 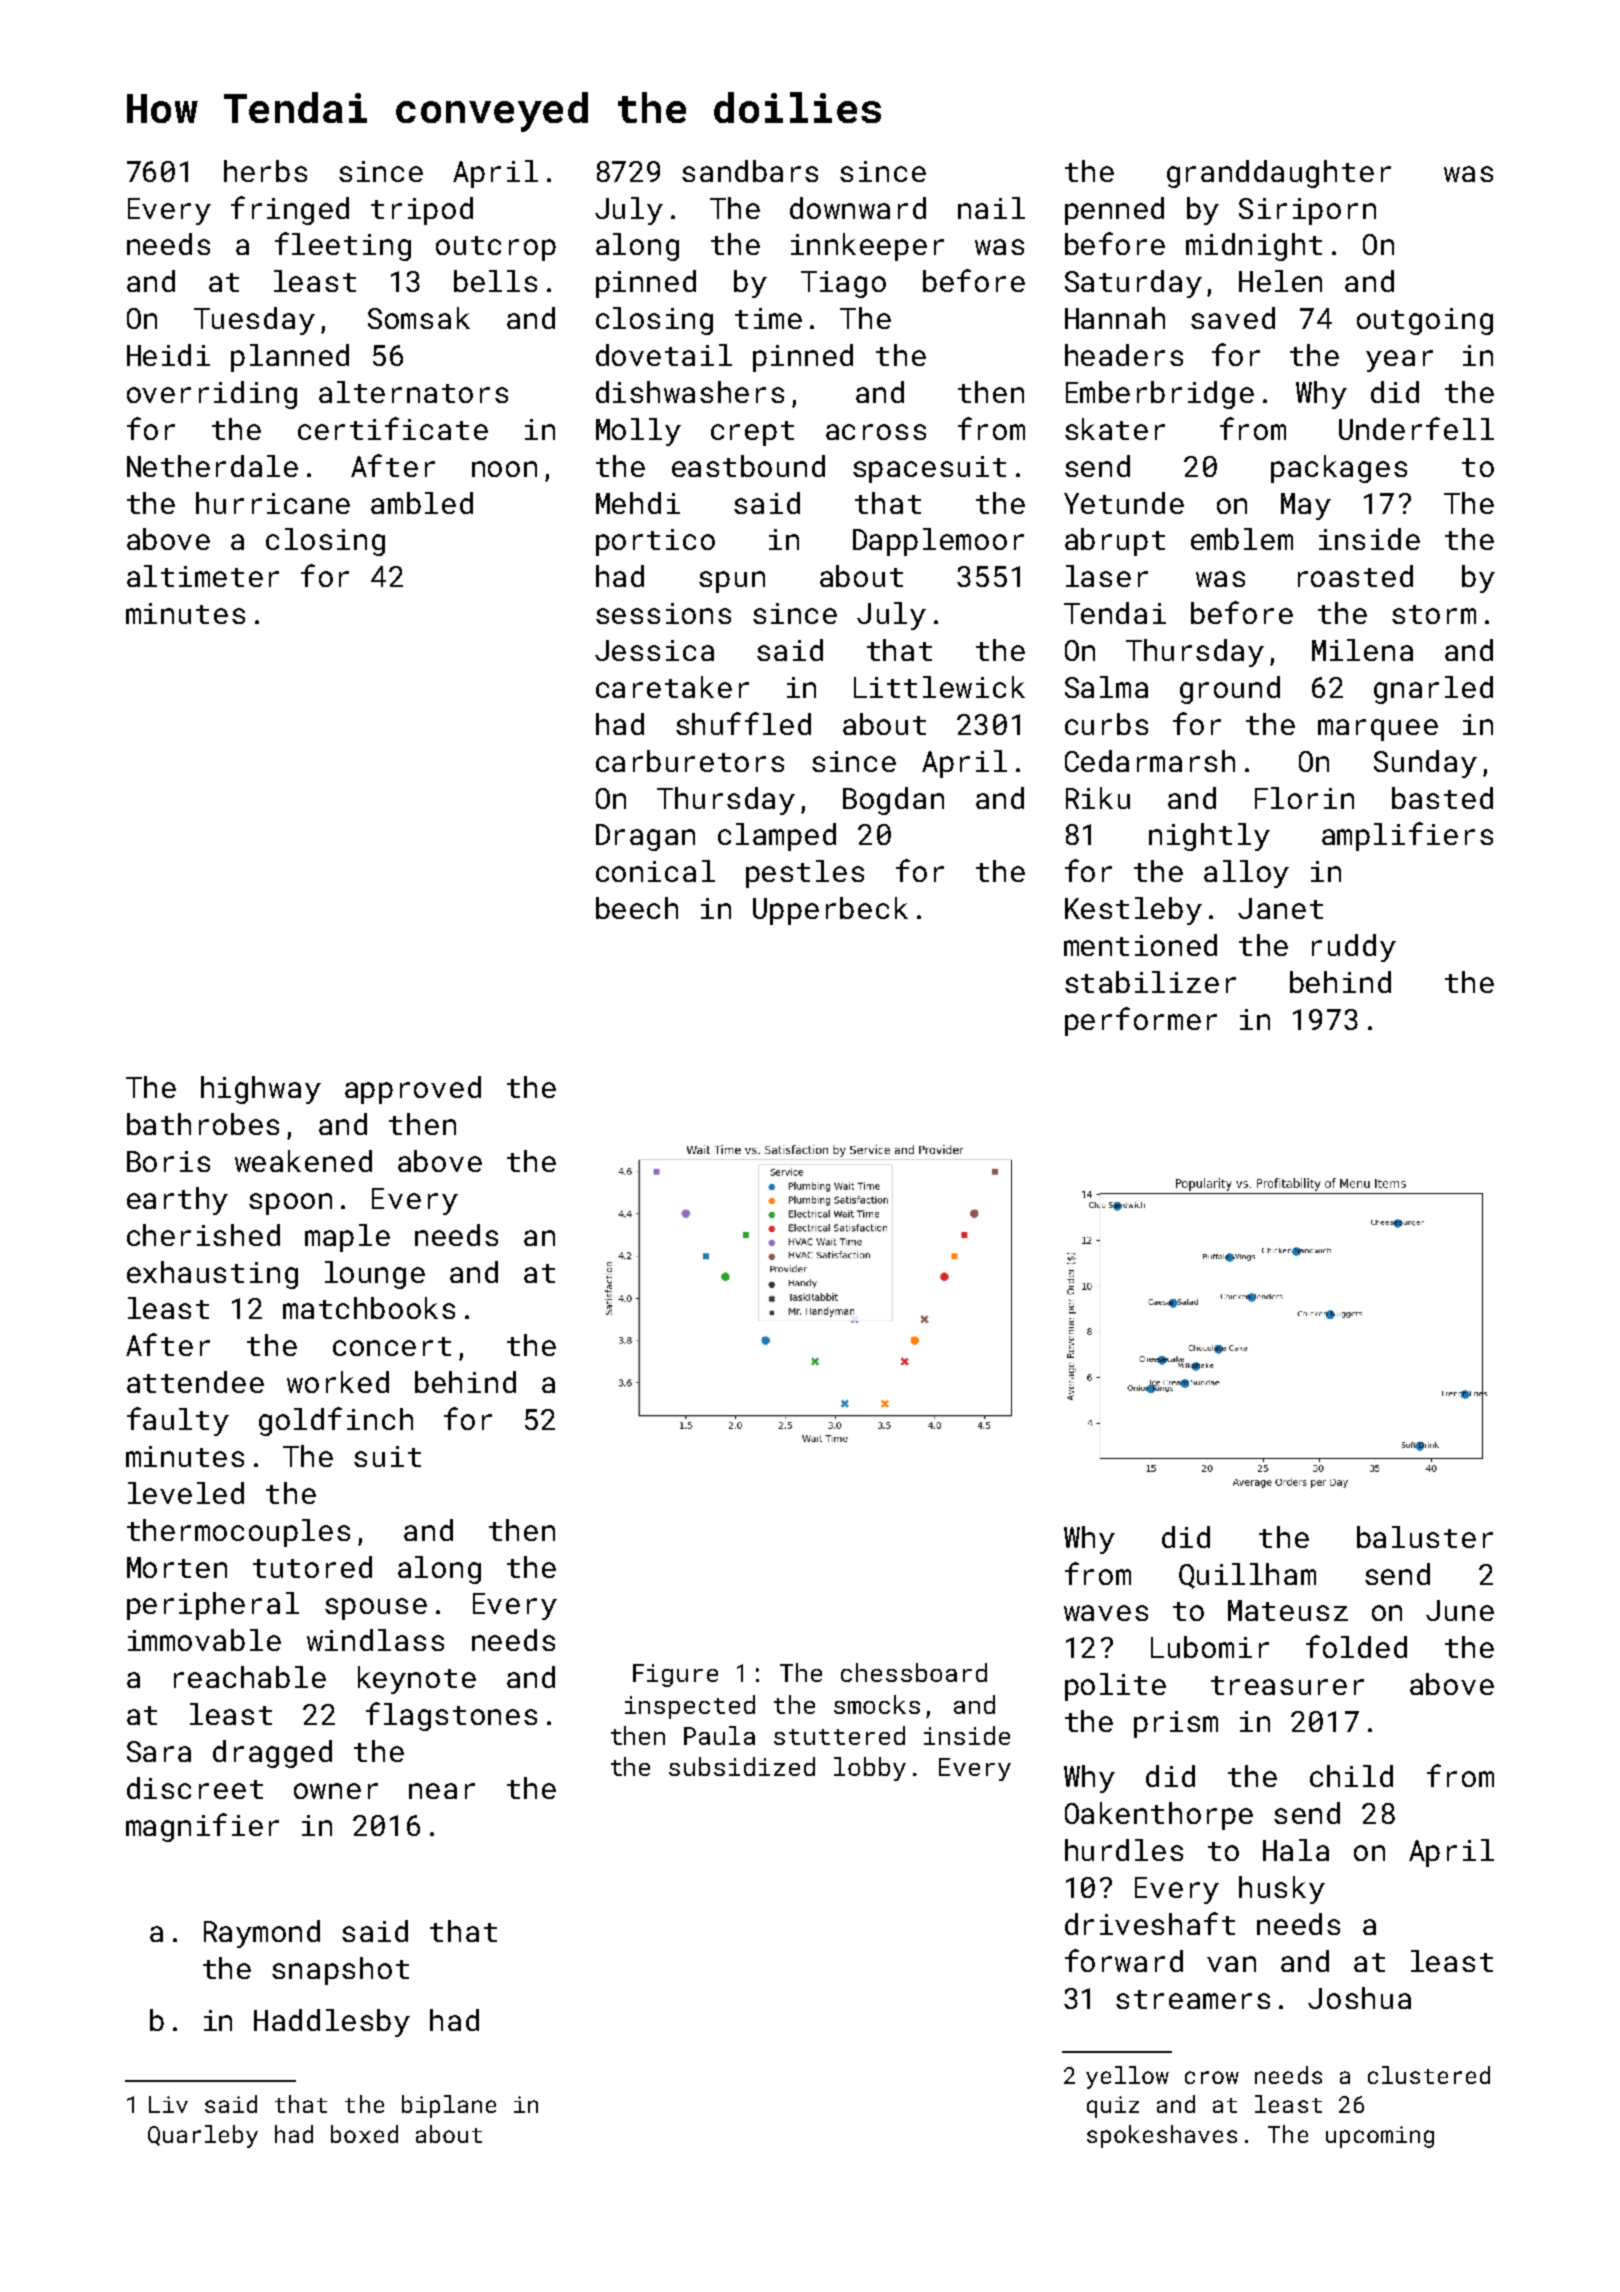 What do you see at coordinates (1141, 1021) in the document?
I see `performer` at bounding box center [1141, 1021].
